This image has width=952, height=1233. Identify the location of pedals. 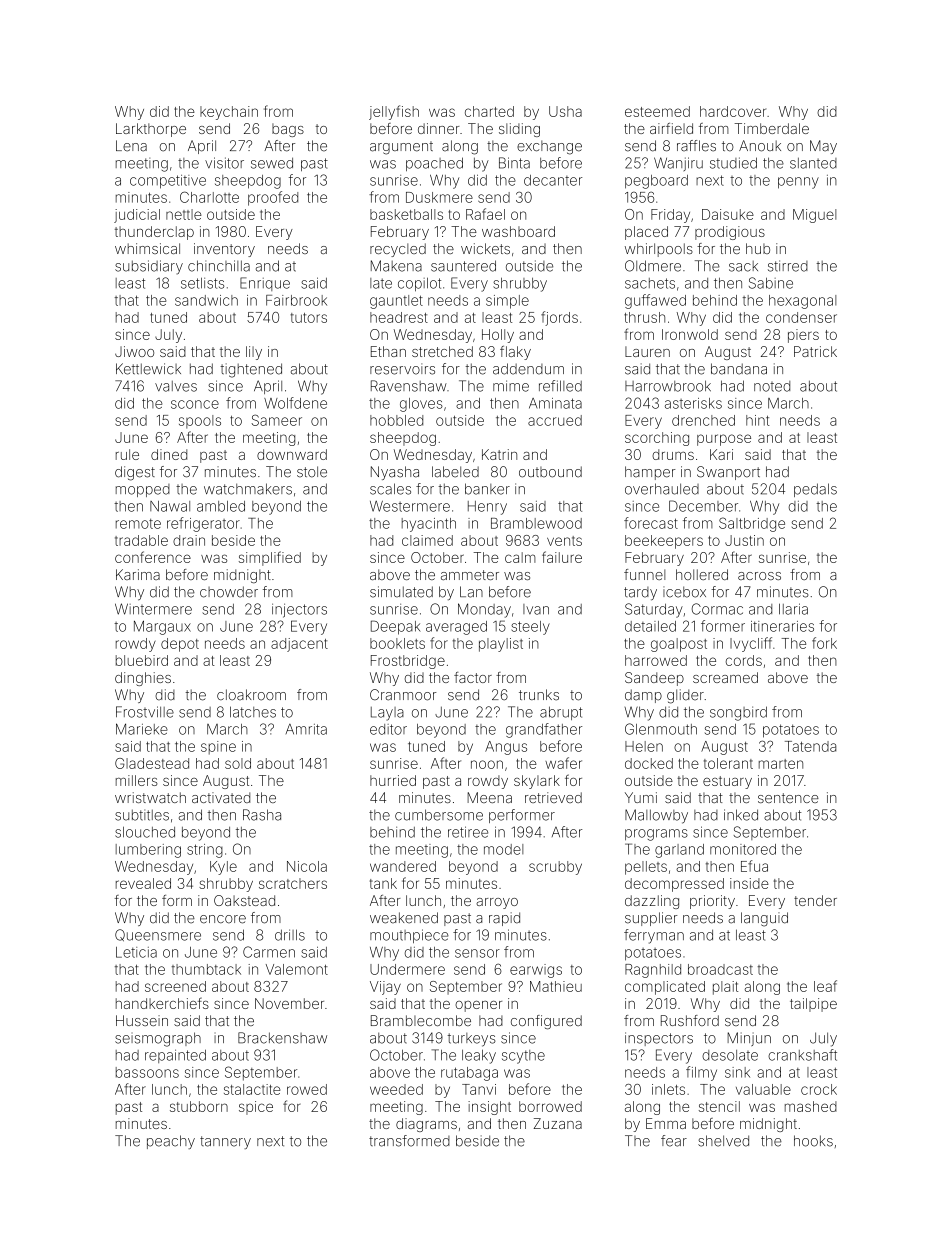
(815, 490).
